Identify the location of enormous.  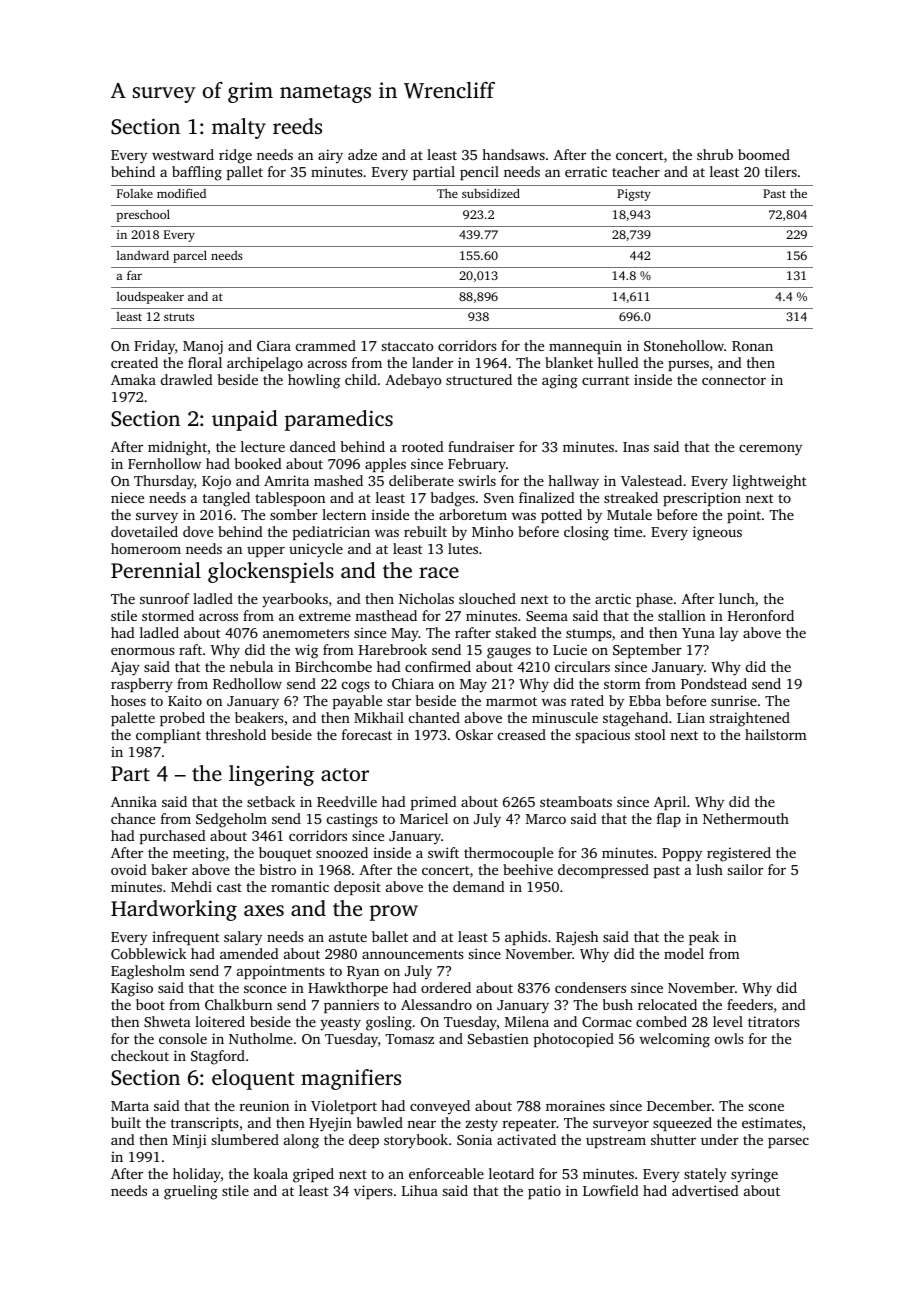
(143, 651).
